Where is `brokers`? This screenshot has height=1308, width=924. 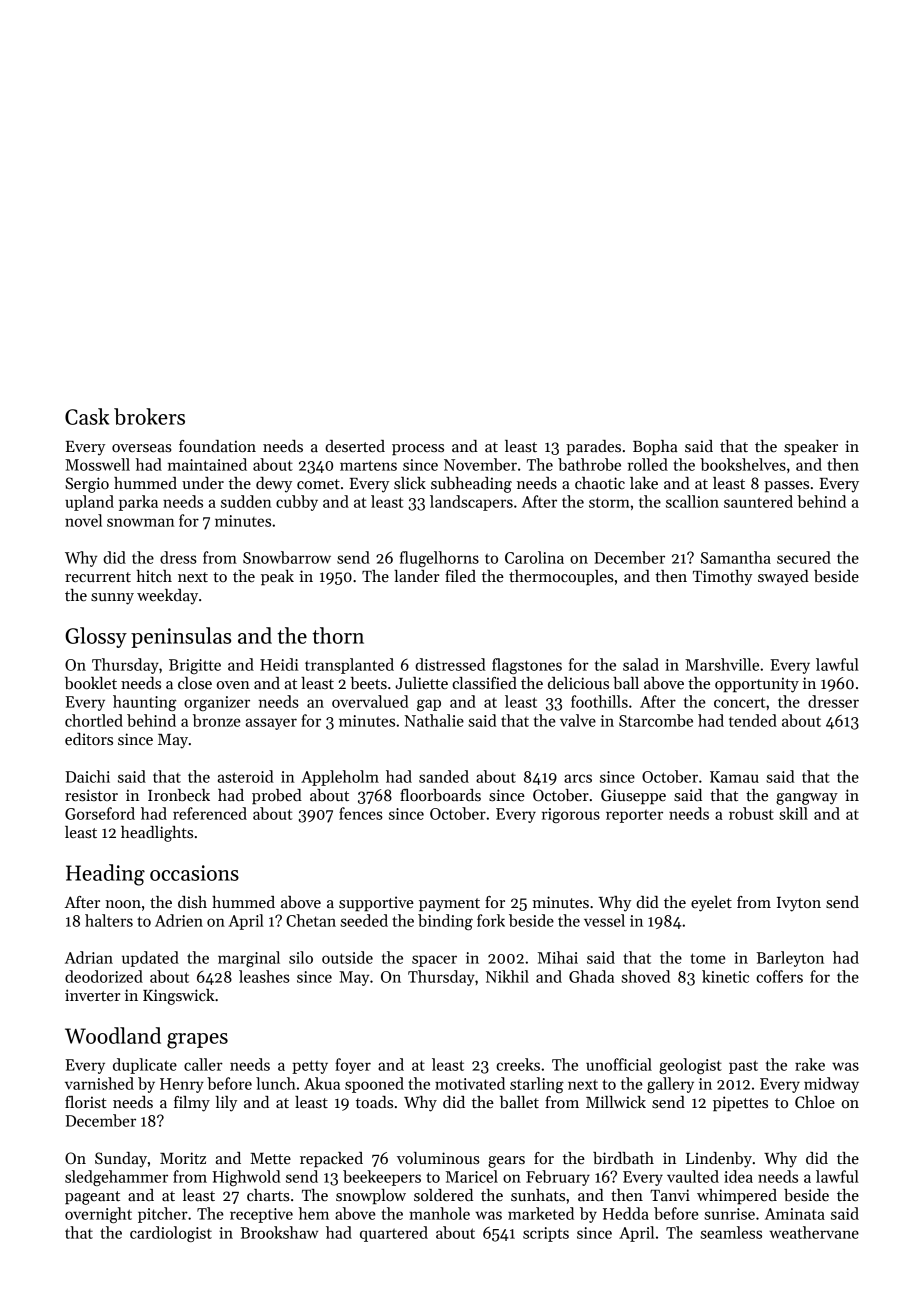 brokers is located at coordinates (149, 416).
